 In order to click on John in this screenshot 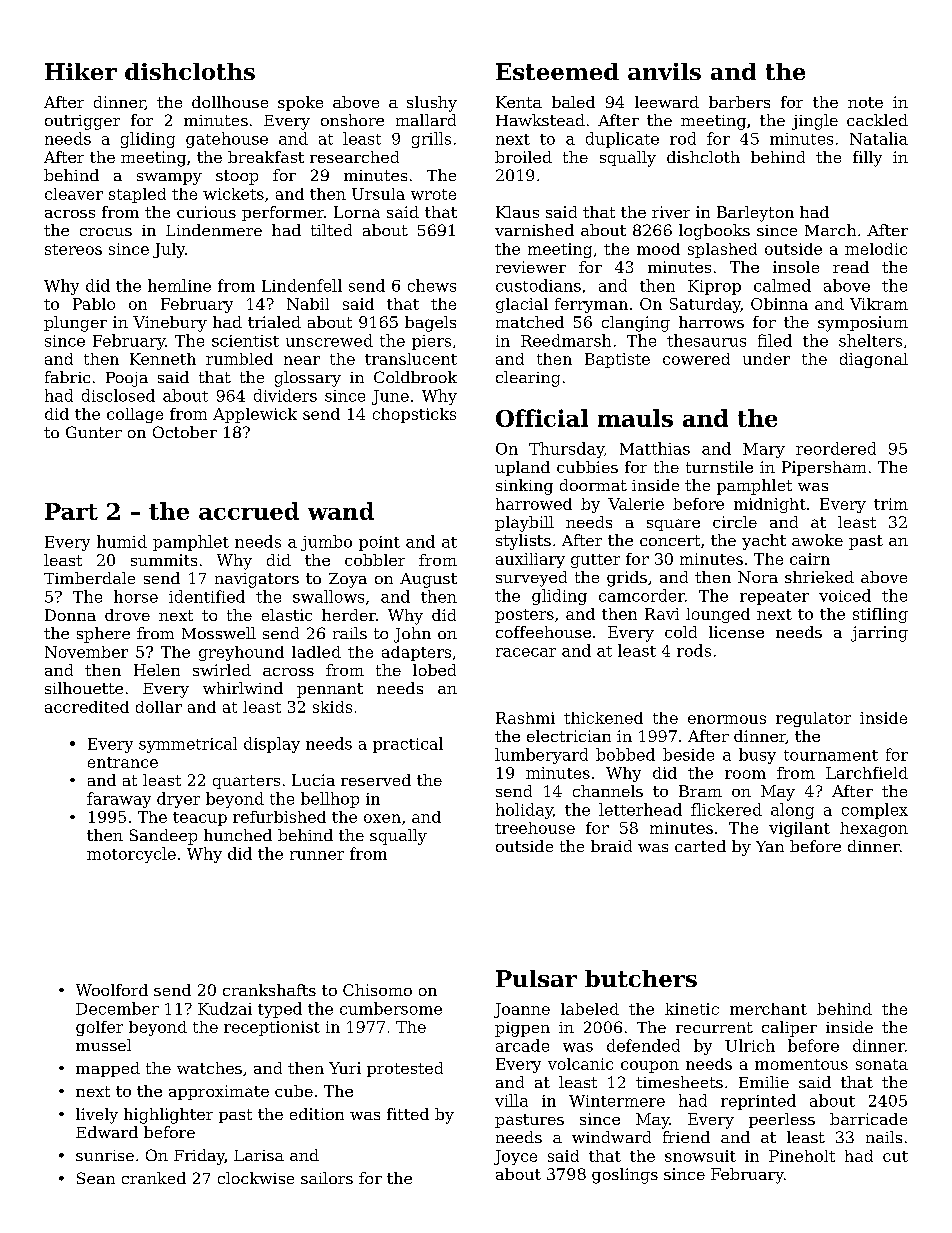, I will do `click(412, 635)`.
